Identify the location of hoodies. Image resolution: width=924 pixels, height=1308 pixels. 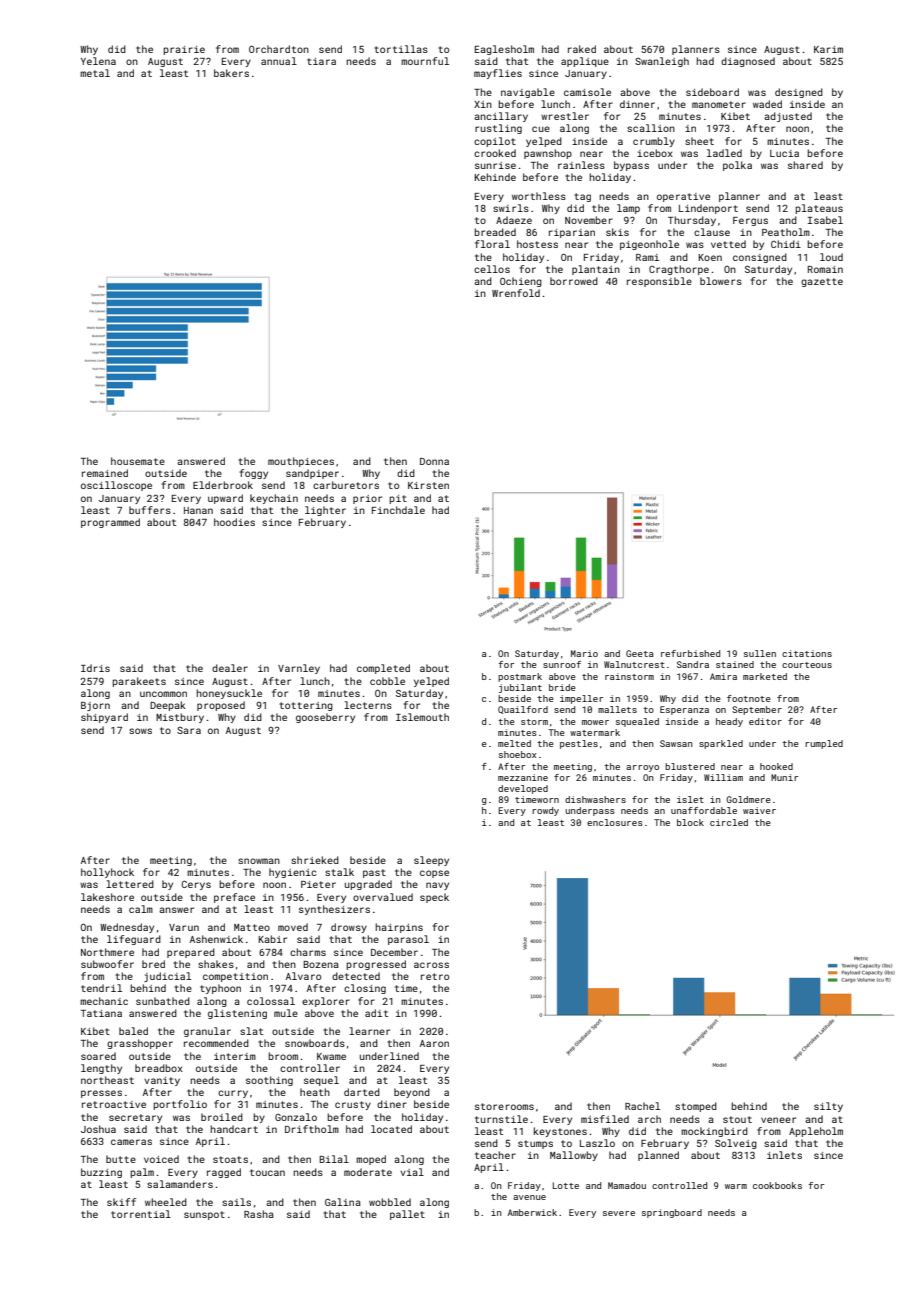
(234, 522).
